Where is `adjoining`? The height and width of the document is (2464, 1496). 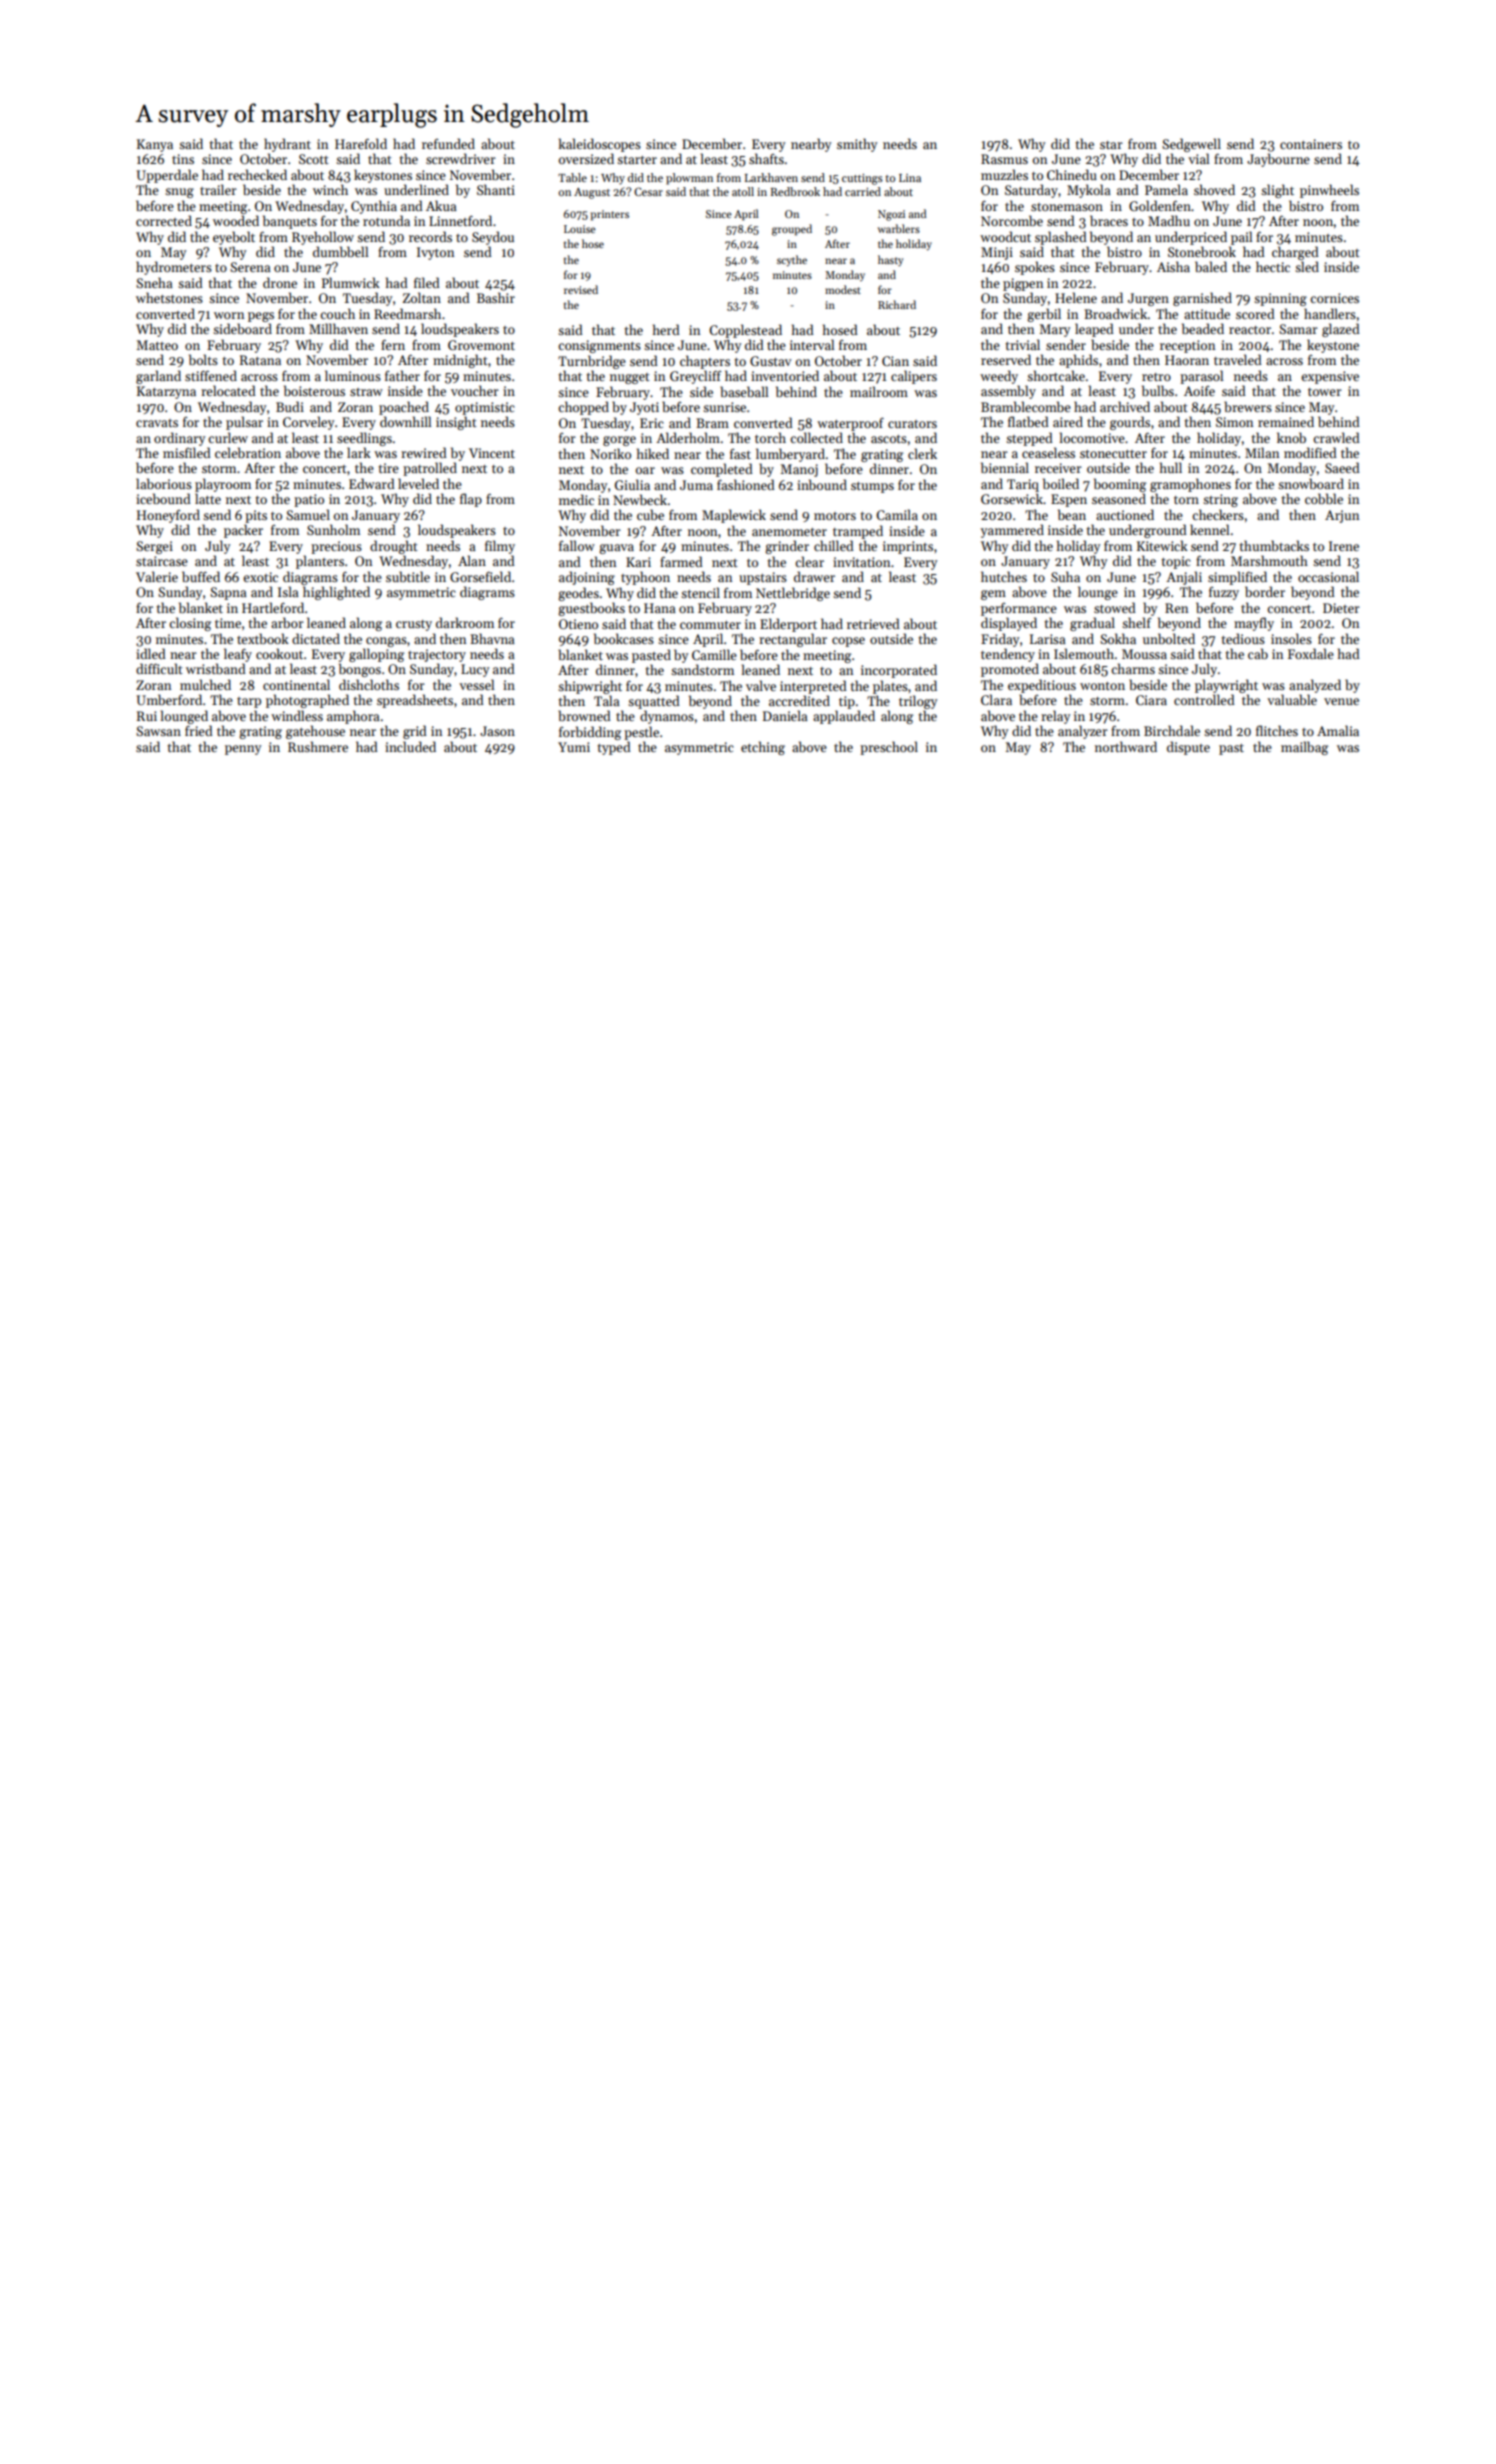 adjoining is located at coordinates (587, 578).
